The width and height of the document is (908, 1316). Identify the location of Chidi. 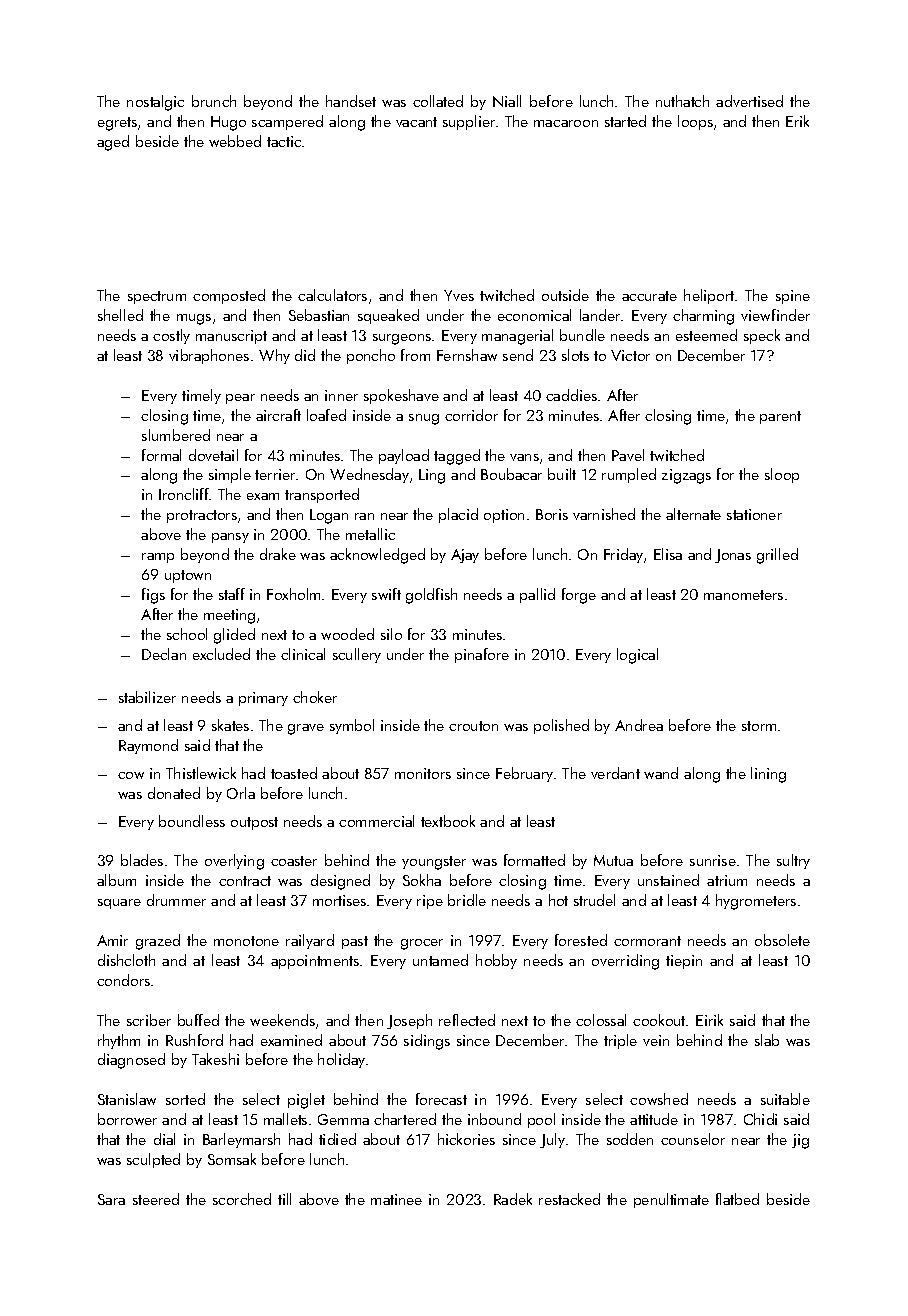
(760, 1119).
